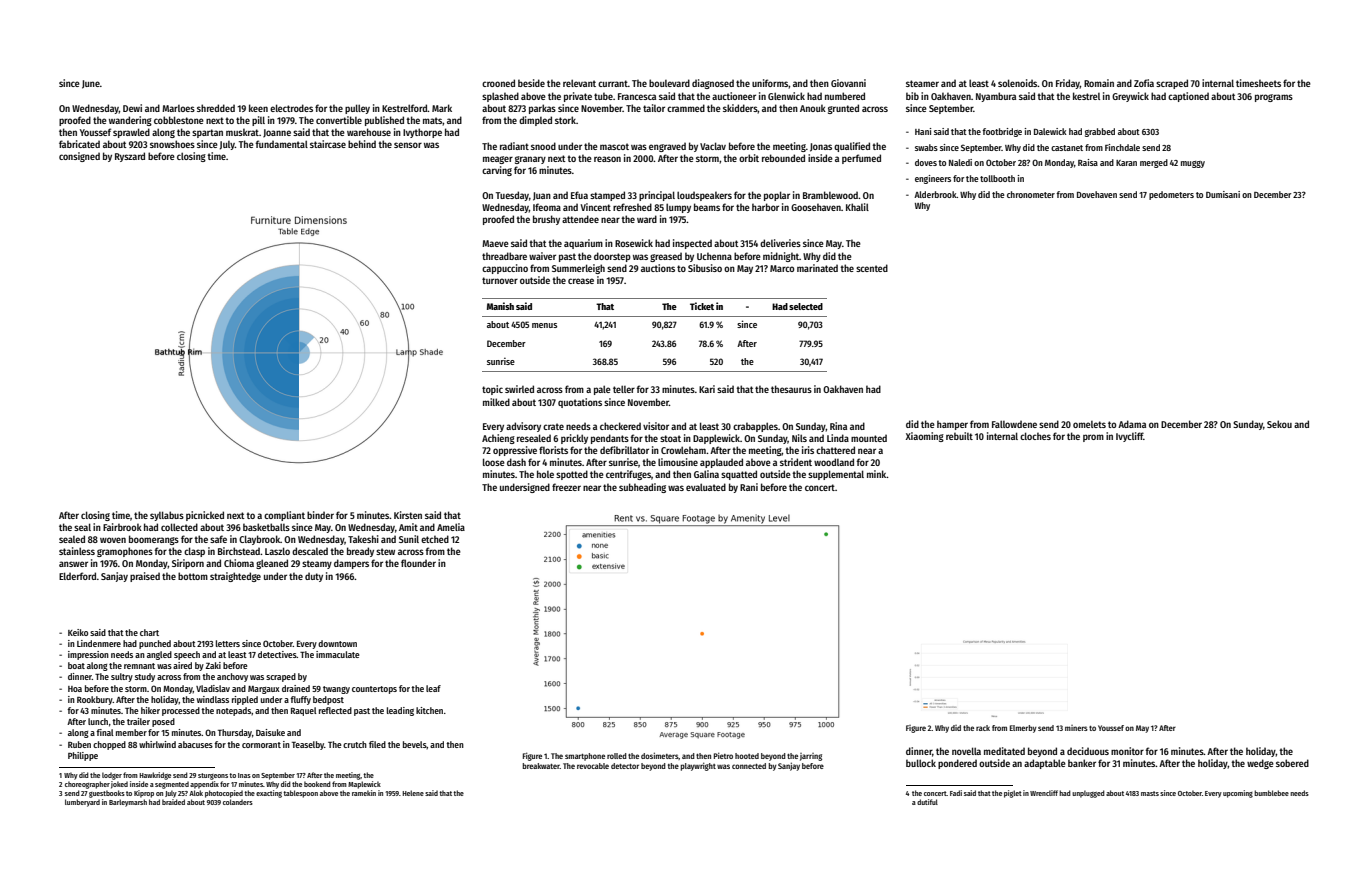 This document has width=1372, height=887. Describe the element at coordinates (213, 699) in the document. I see `windlass` at that location.
